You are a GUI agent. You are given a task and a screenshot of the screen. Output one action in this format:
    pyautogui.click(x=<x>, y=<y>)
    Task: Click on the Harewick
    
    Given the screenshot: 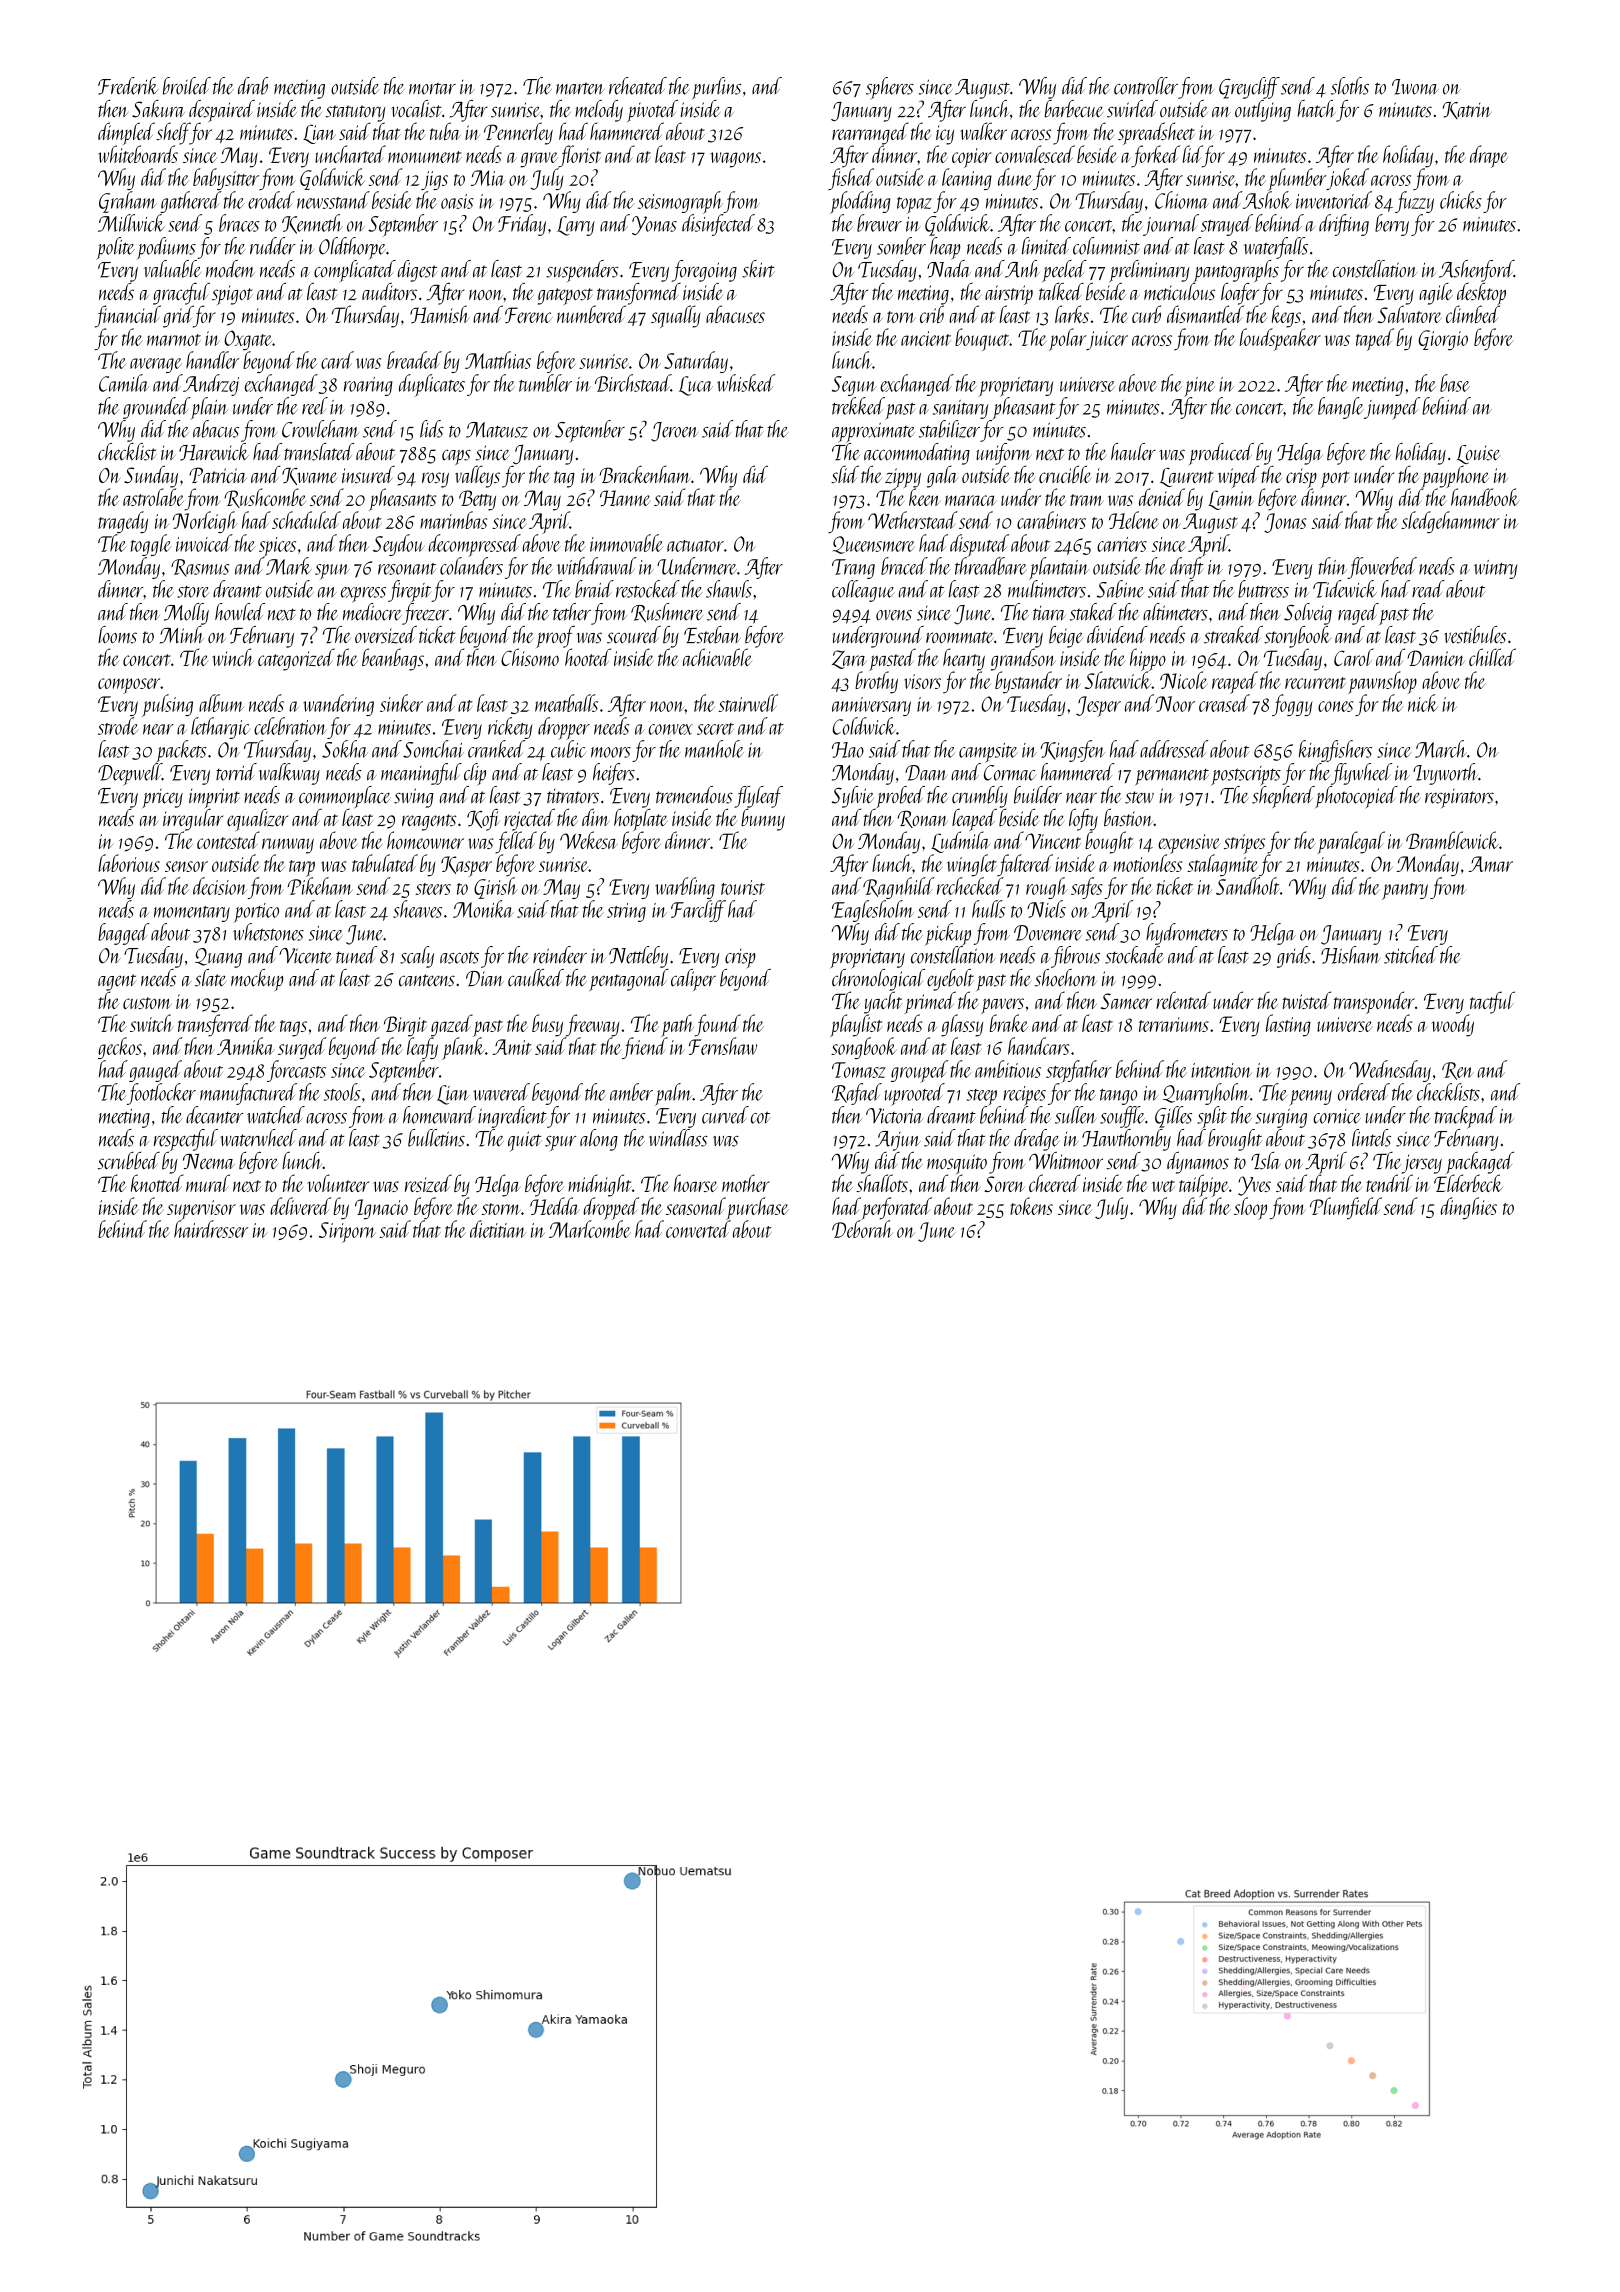 What is the action you would take?
    pyautogui.click(x=214, y=452)
